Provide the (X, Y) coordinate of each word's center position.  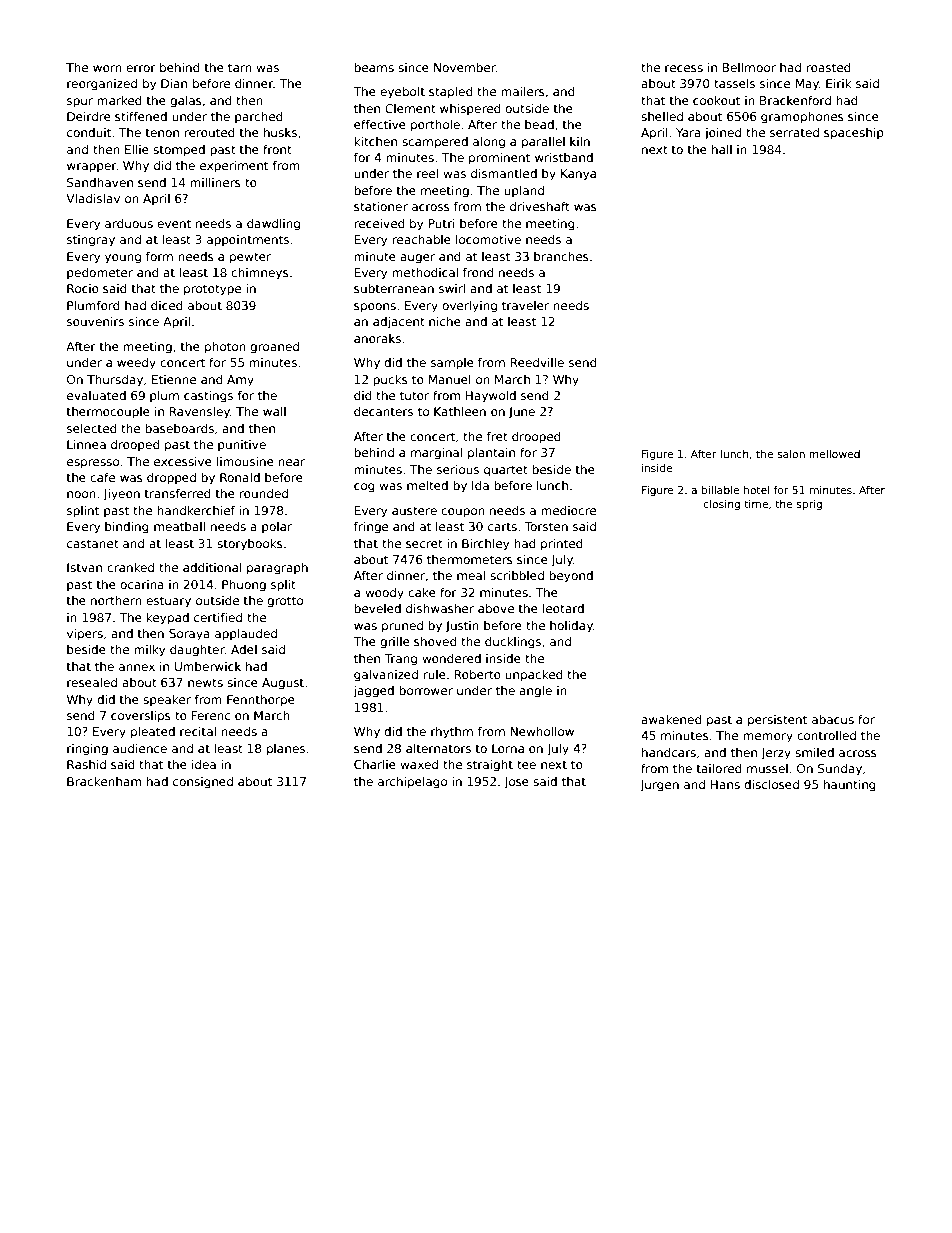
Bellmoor (749, 67)
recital (198, 731)
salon (791, 454)
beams (374, 67)
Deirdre (89, 116)
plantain (491, 454)
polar (277, 528)
